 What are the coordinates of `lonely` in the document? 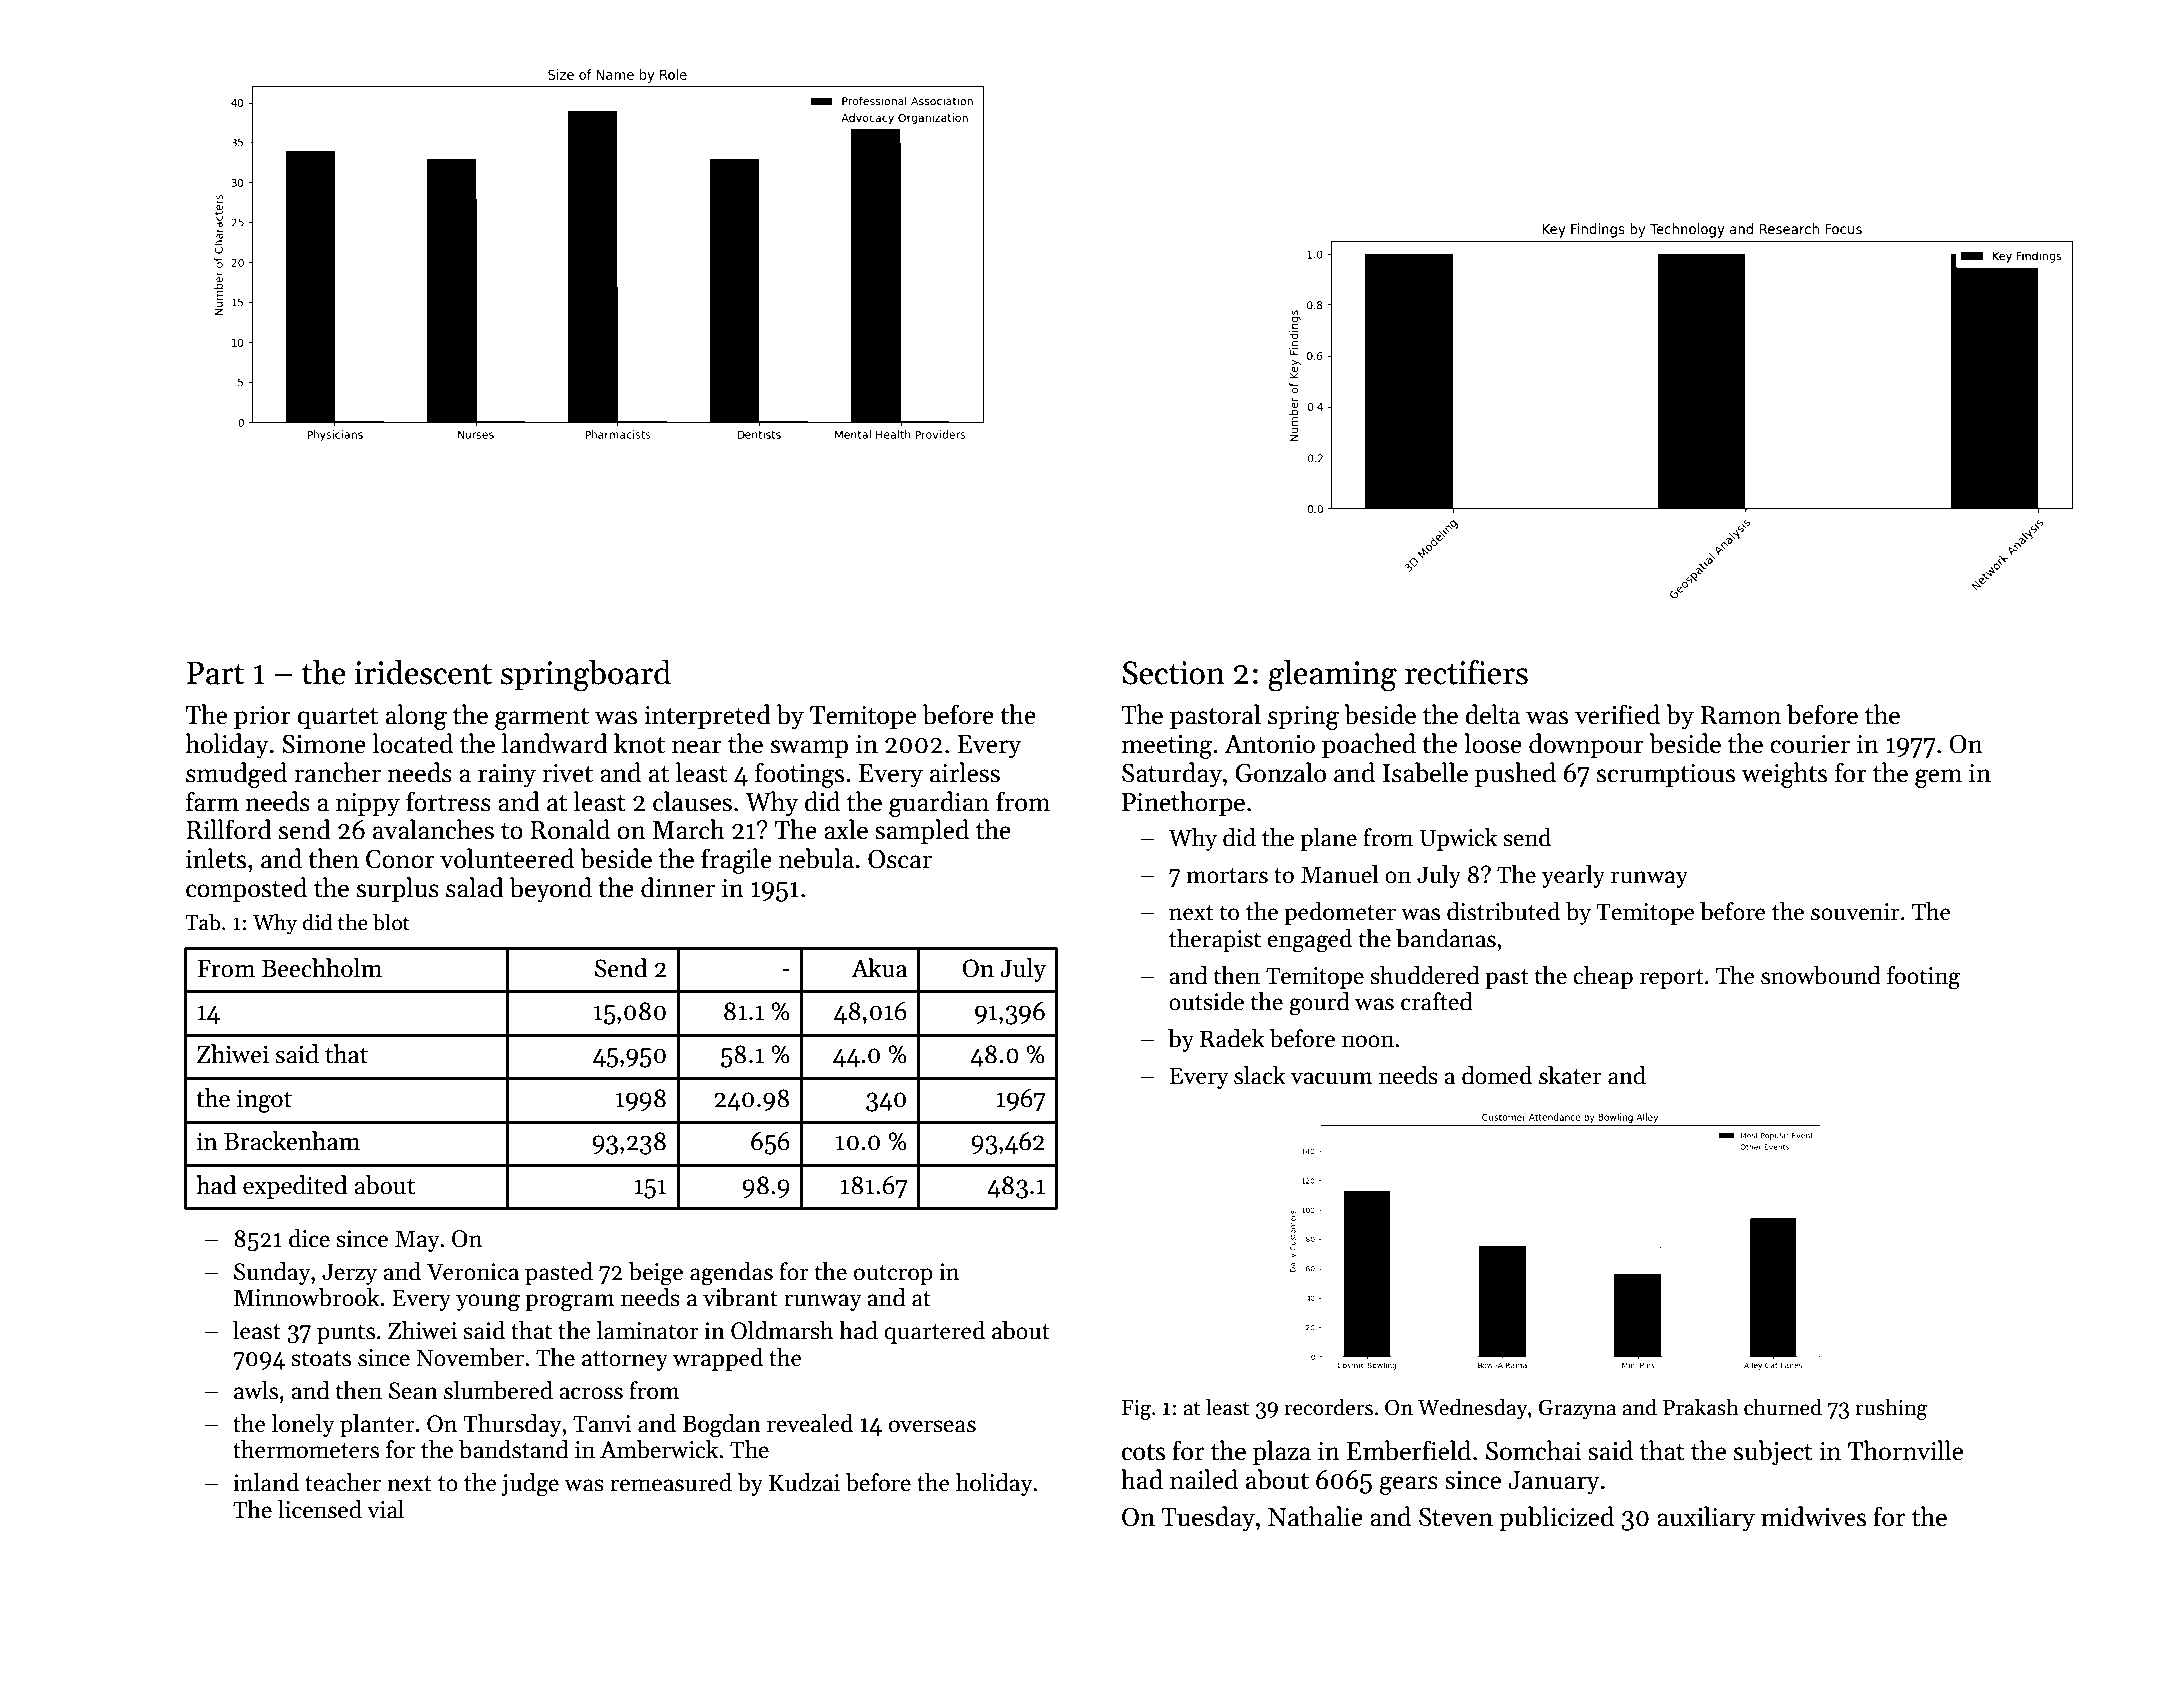 It's located at (303, 1425).
